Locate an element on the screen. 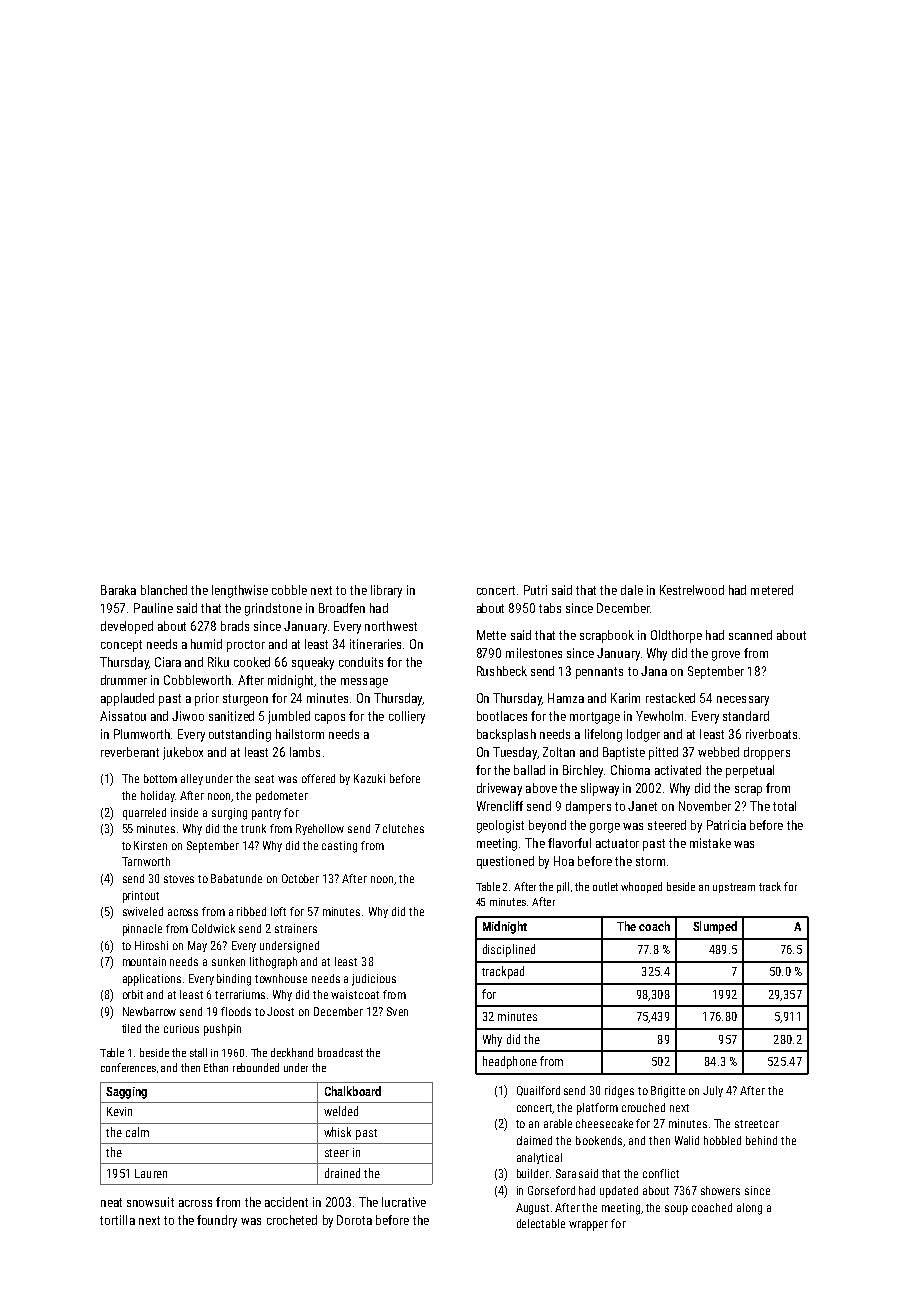  total is located at coordinates (784, 806).
